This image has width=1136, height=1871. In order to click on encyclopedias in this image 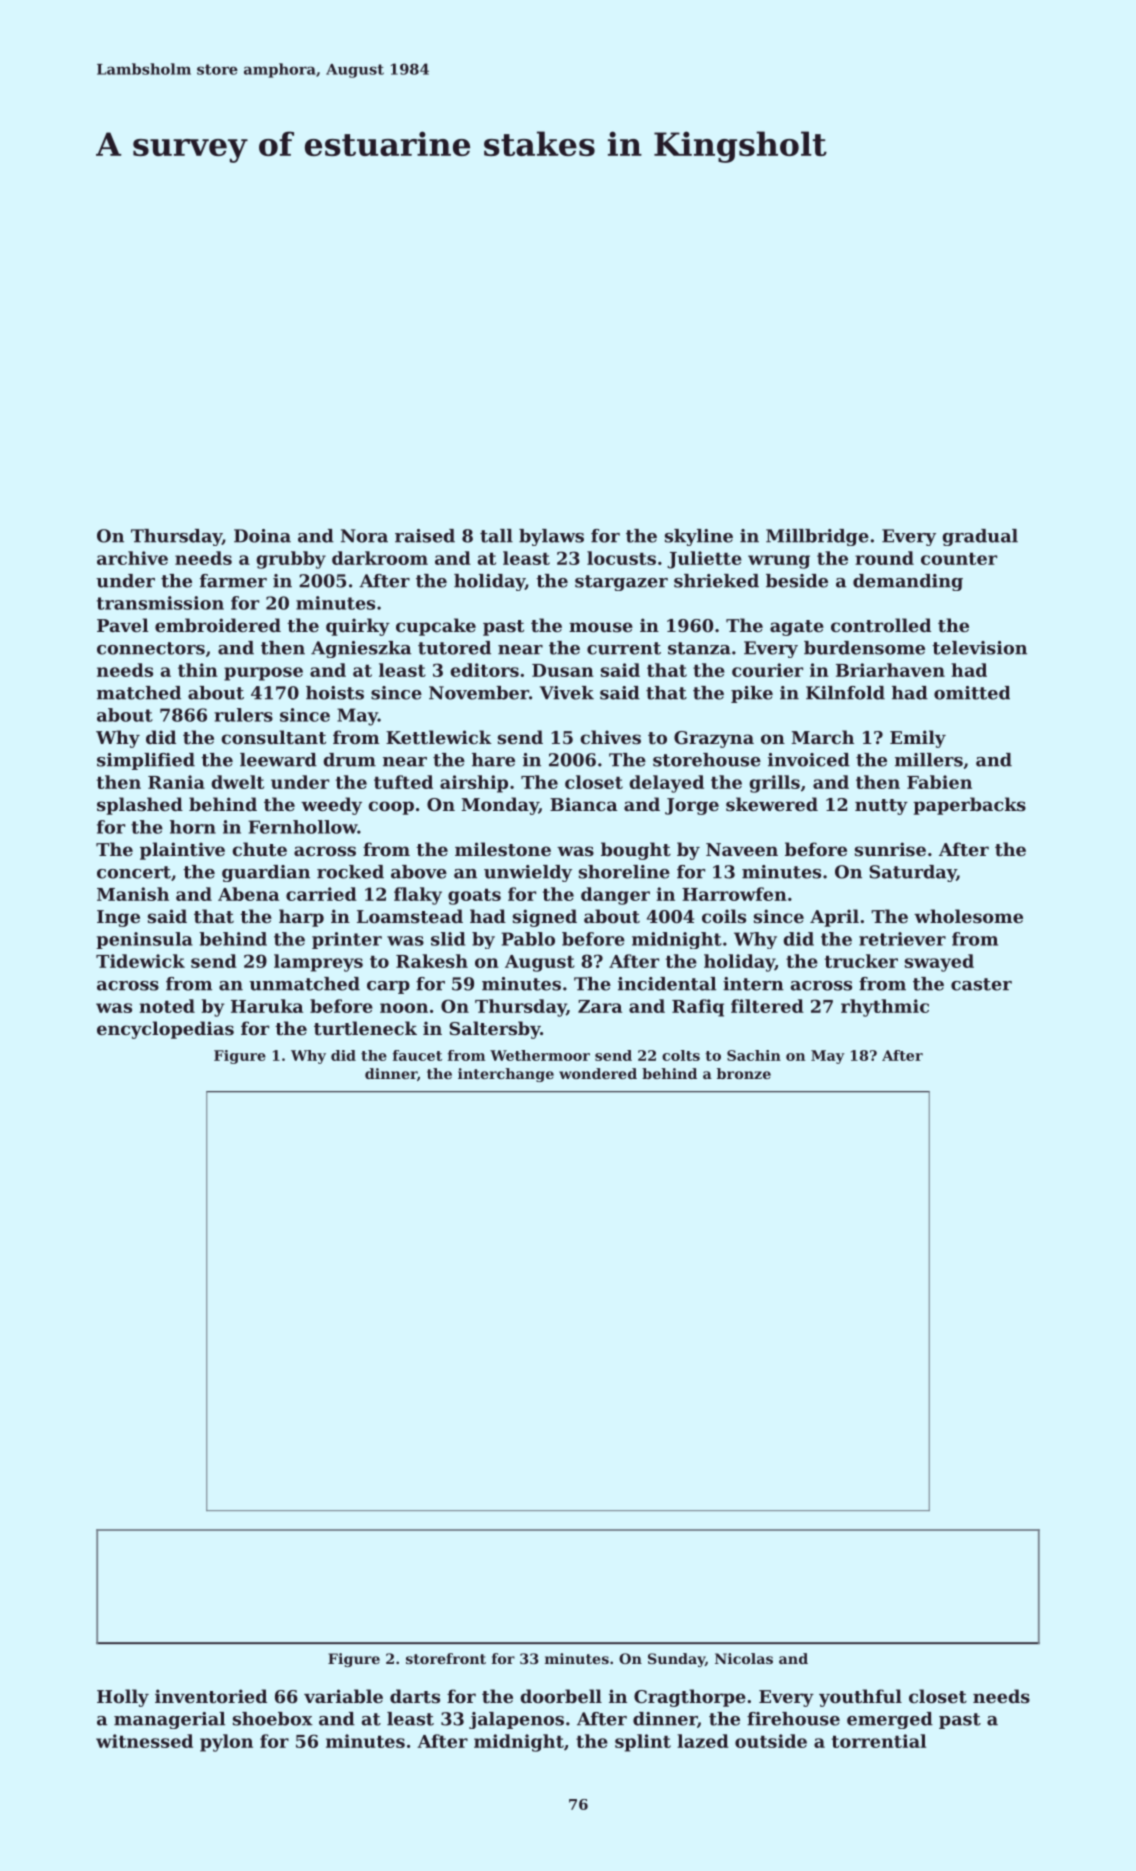, I will do `click(165, 1030)`.
